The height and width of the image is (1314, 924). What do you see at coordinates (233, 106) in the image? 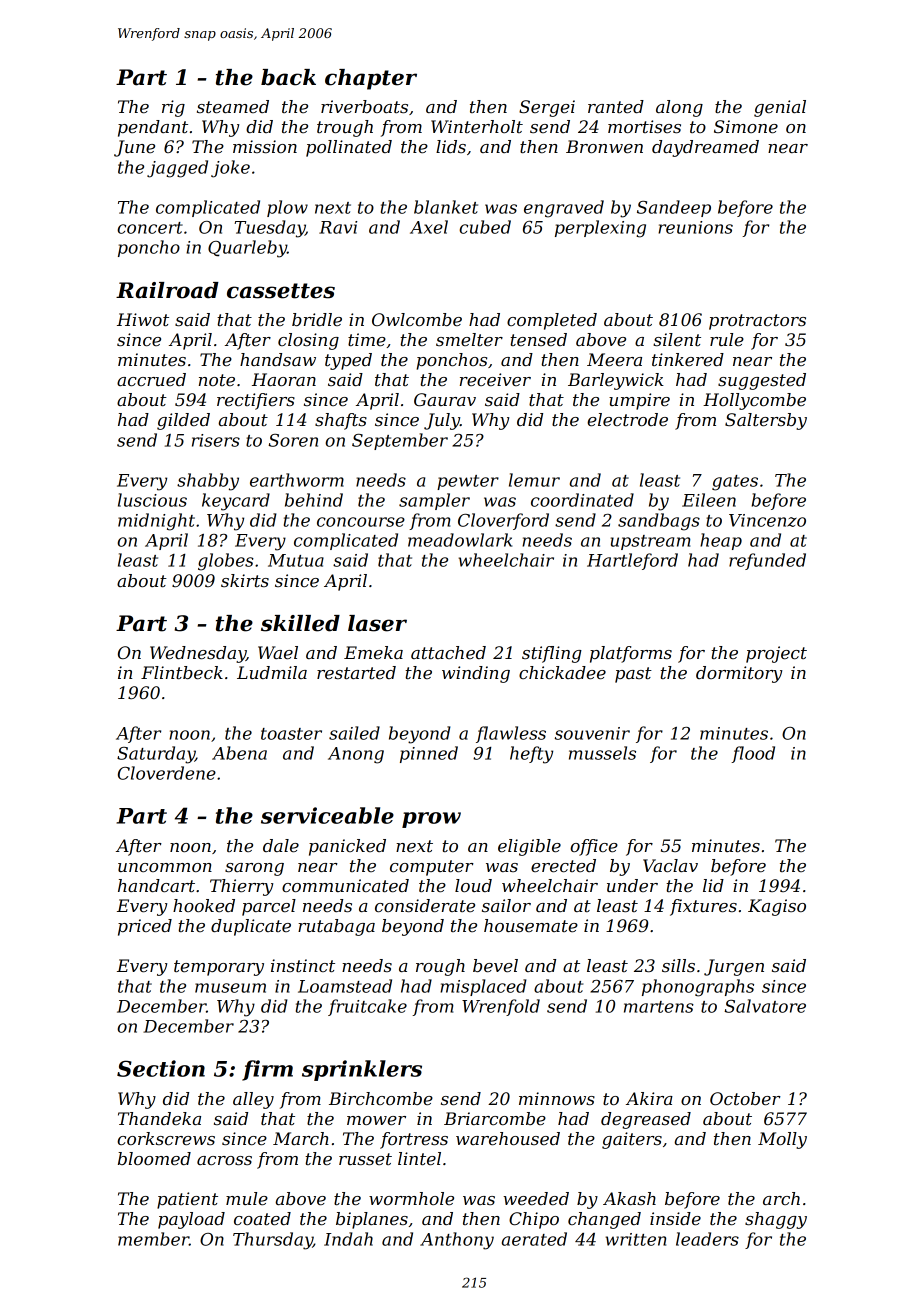
I see `steamed` at bounding box center [233, 106].
